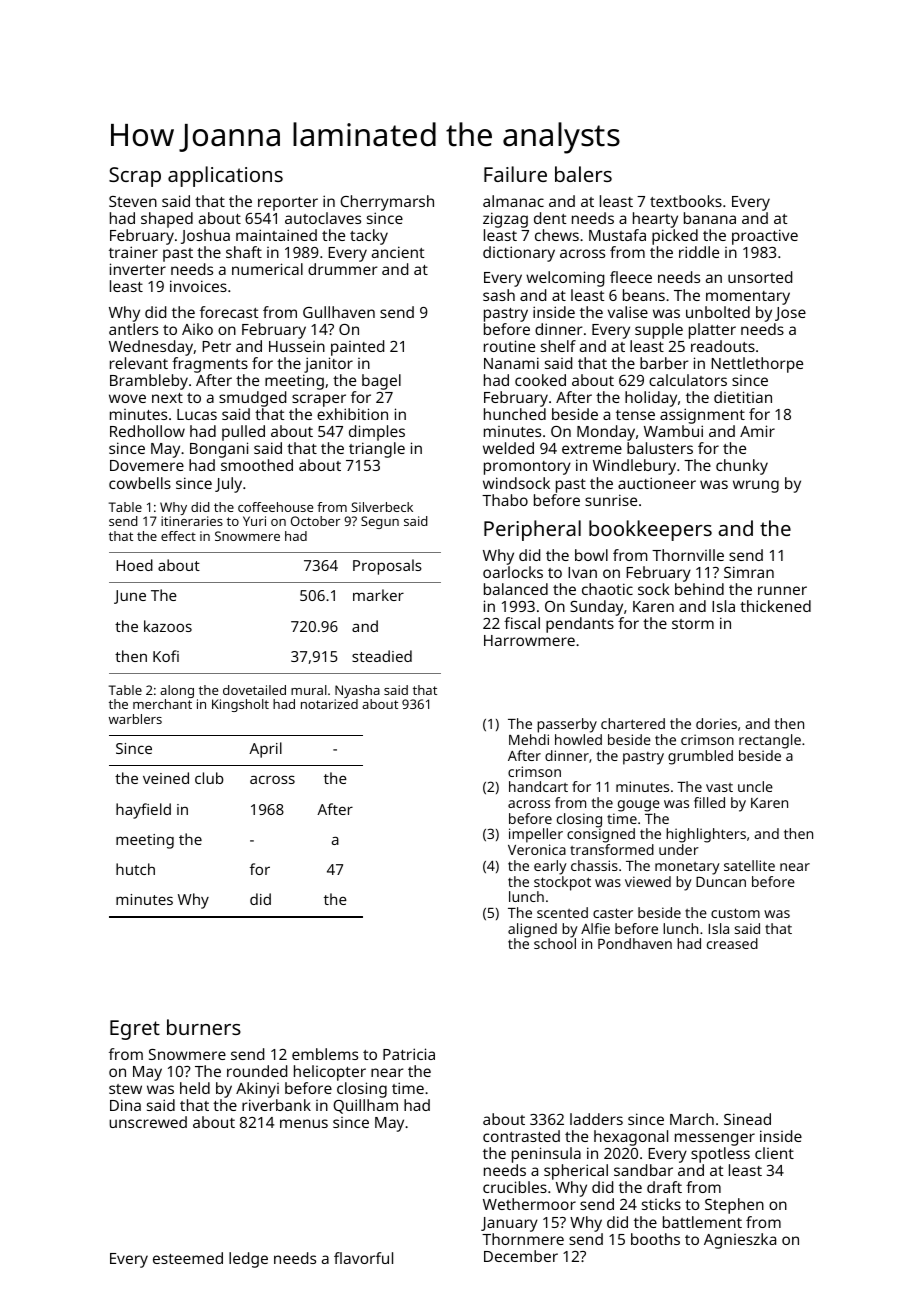 The image size is (924, 1308). Describe the element at coordinates (732, 943) in the document. I see `creased` at that location.
